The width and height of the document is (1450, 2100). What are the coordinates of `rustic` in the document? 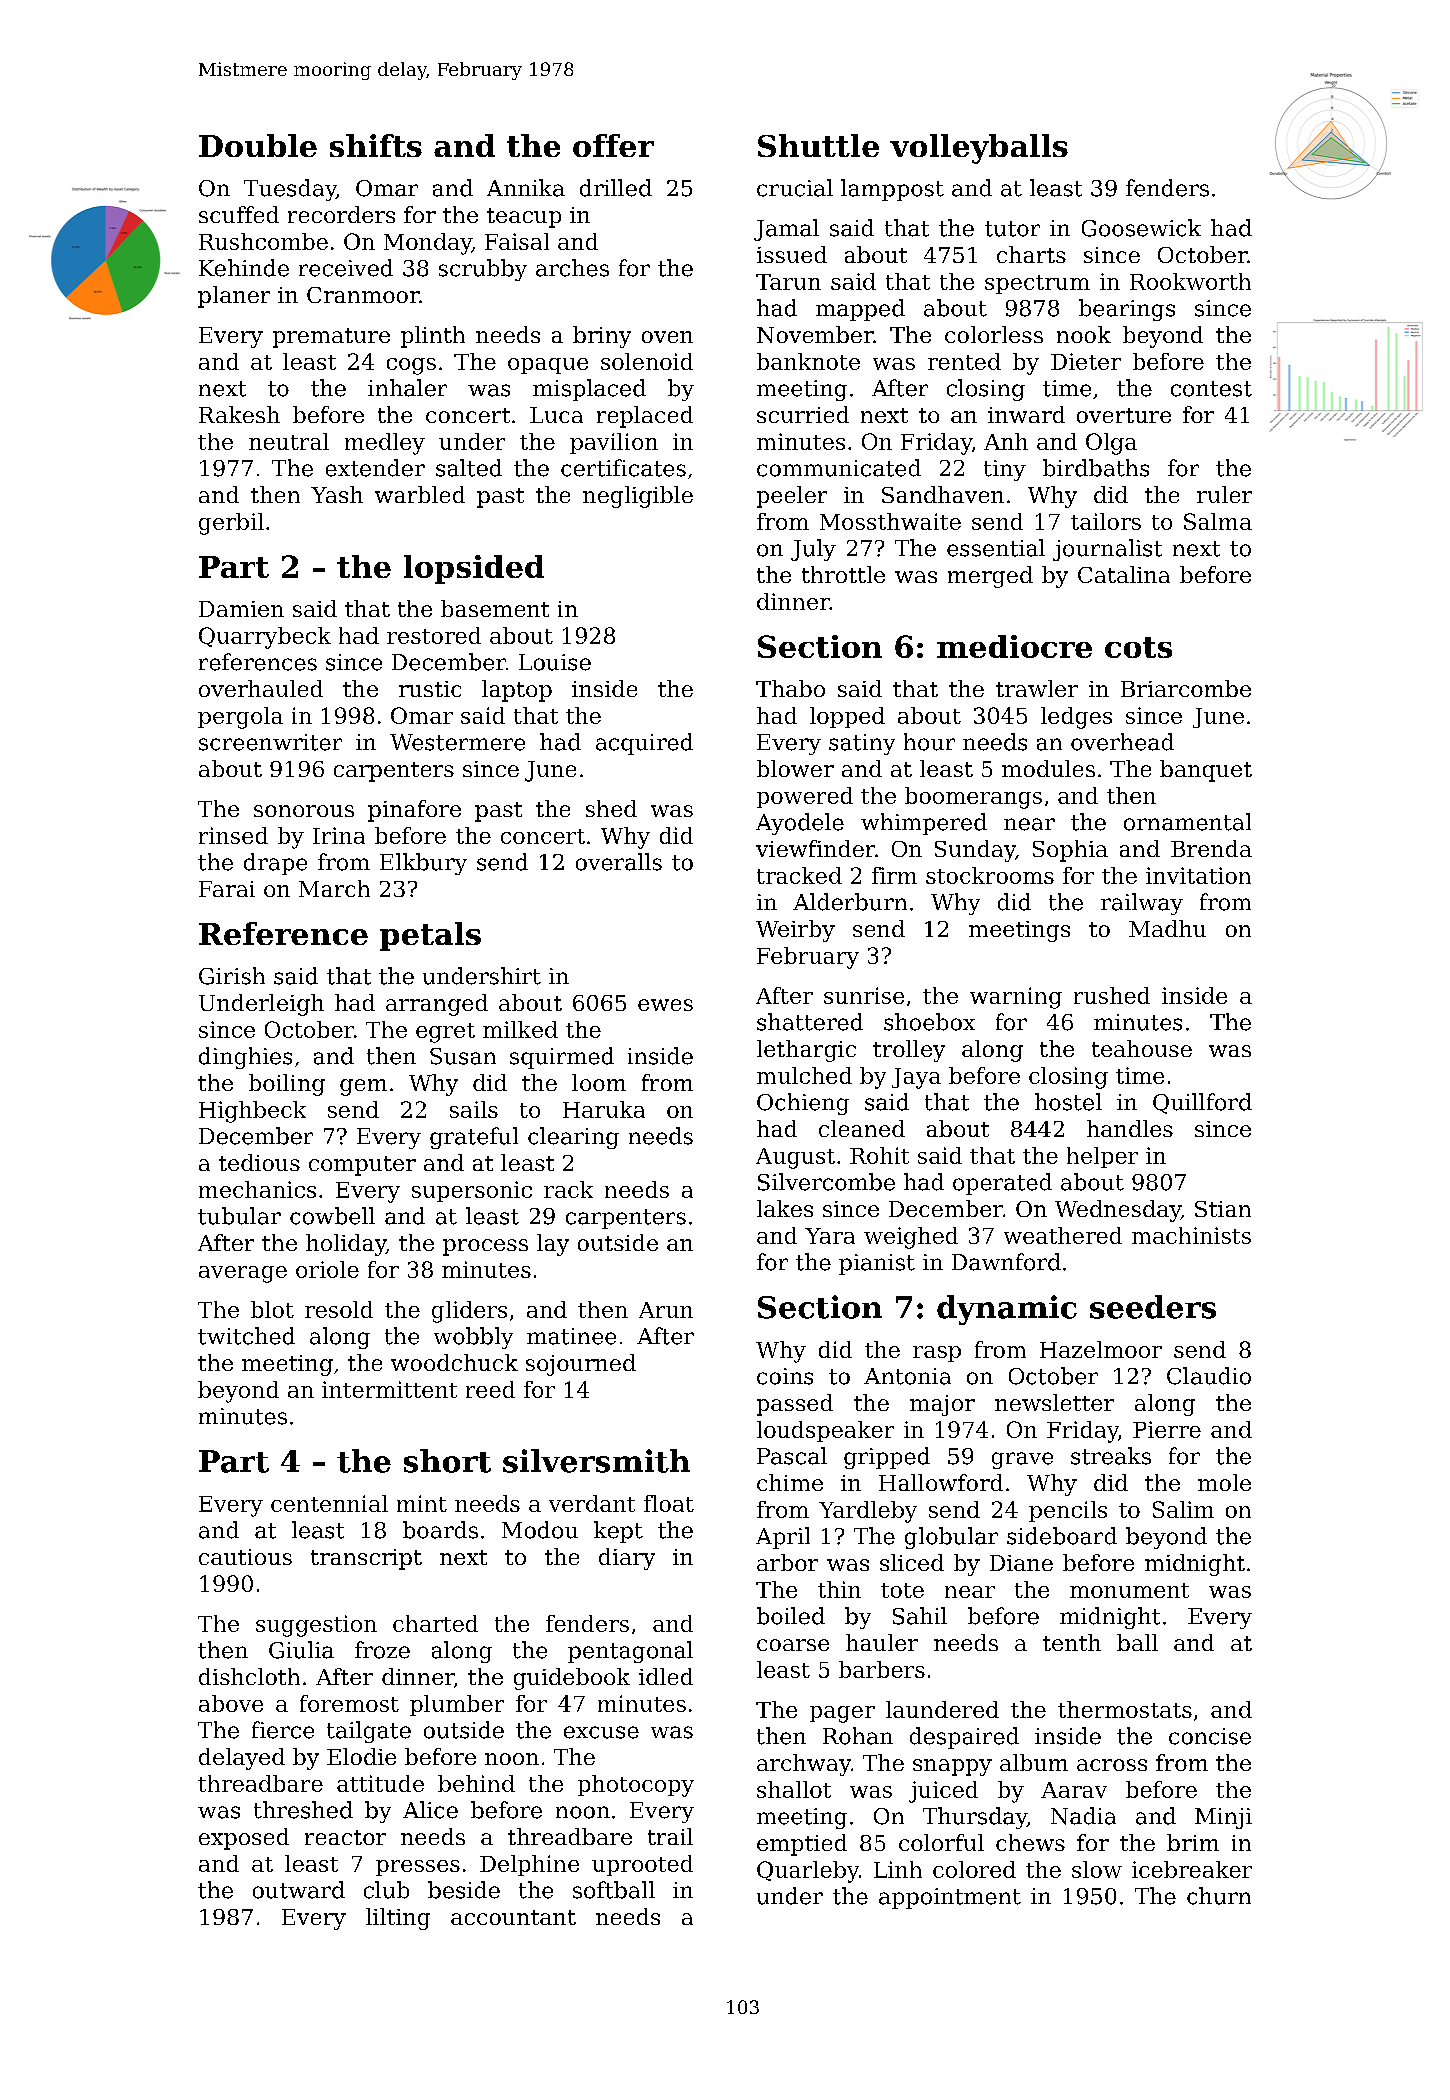 It's located at (430, 689).
